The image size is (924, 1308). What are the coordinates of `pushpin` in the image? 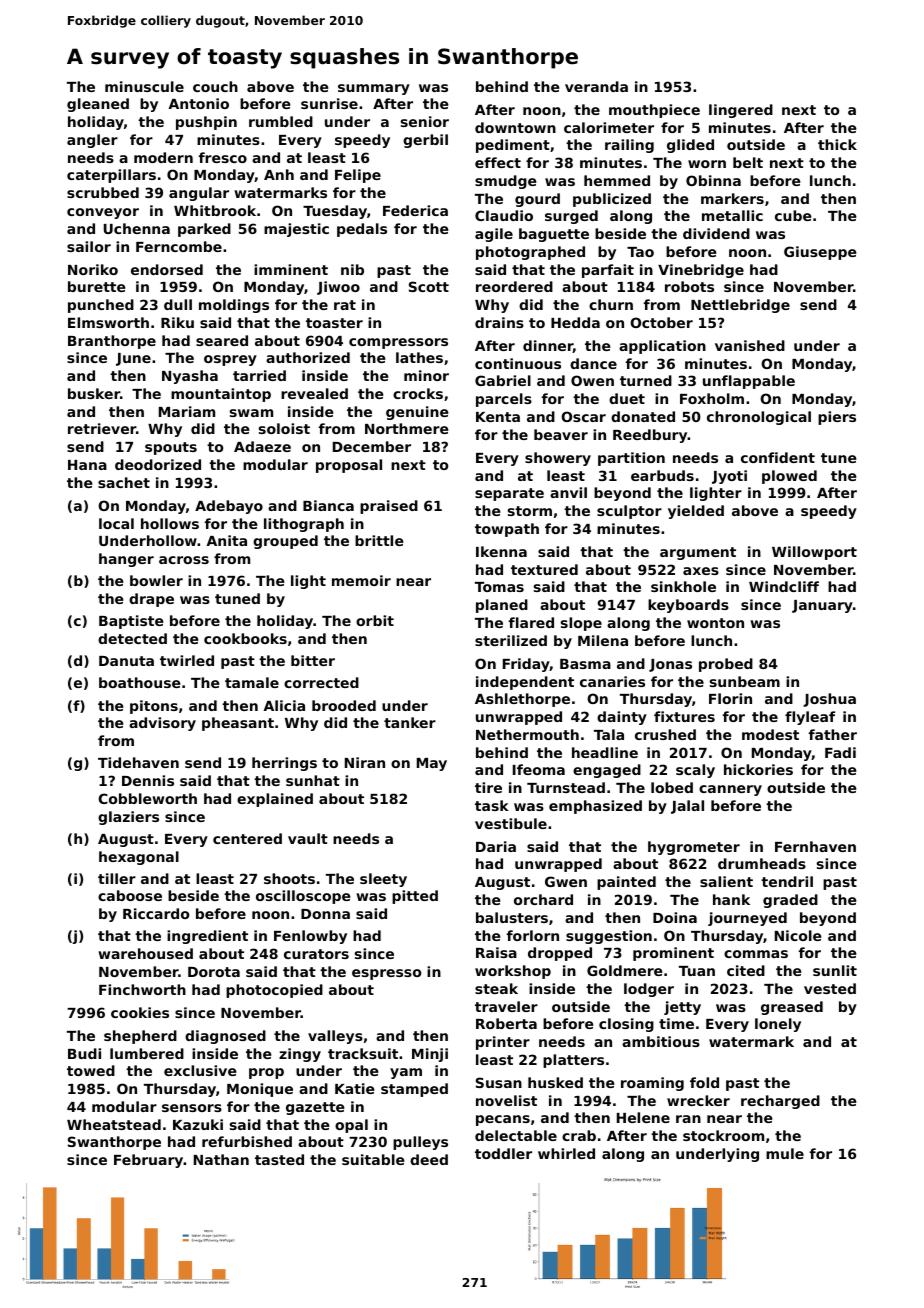 It's located at (206, 123).
